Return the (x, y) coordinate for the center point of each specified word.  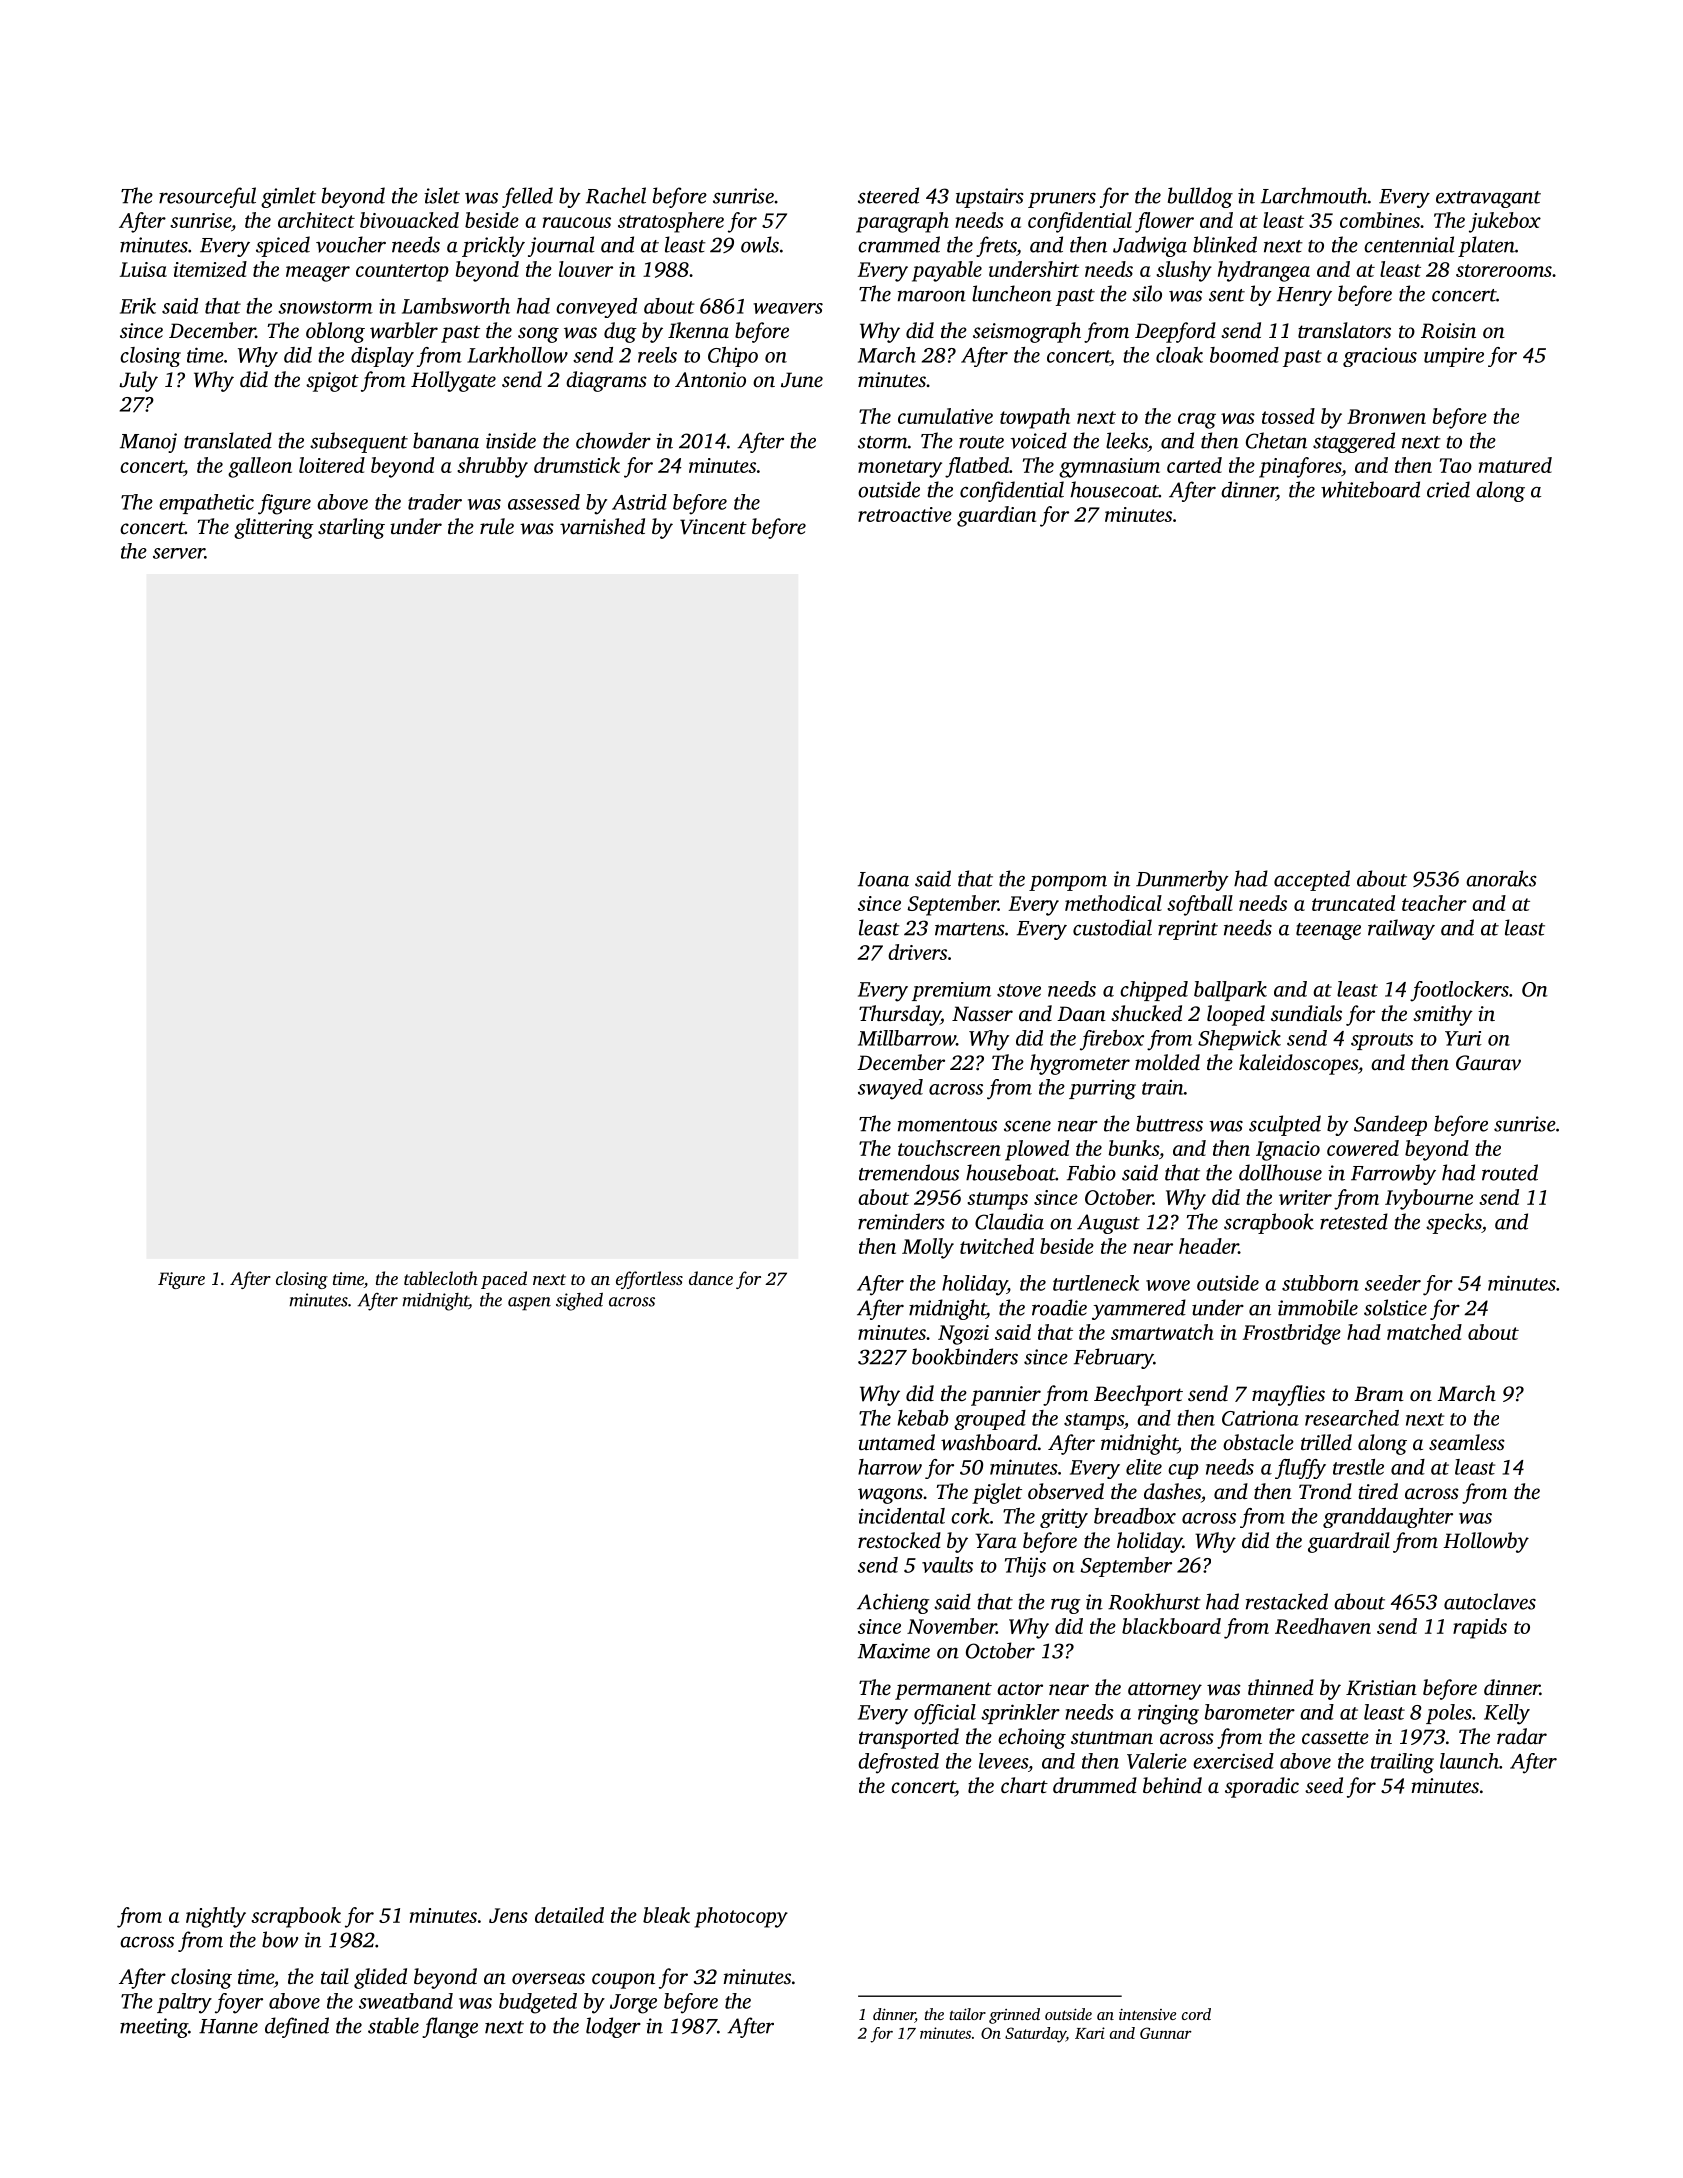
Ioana (883, 879)
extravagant (1488, 199)
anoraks (1501, 878)
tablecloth (441, 1278)
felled (527, 197)
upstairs (990, 198)
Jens (508, 1915)
